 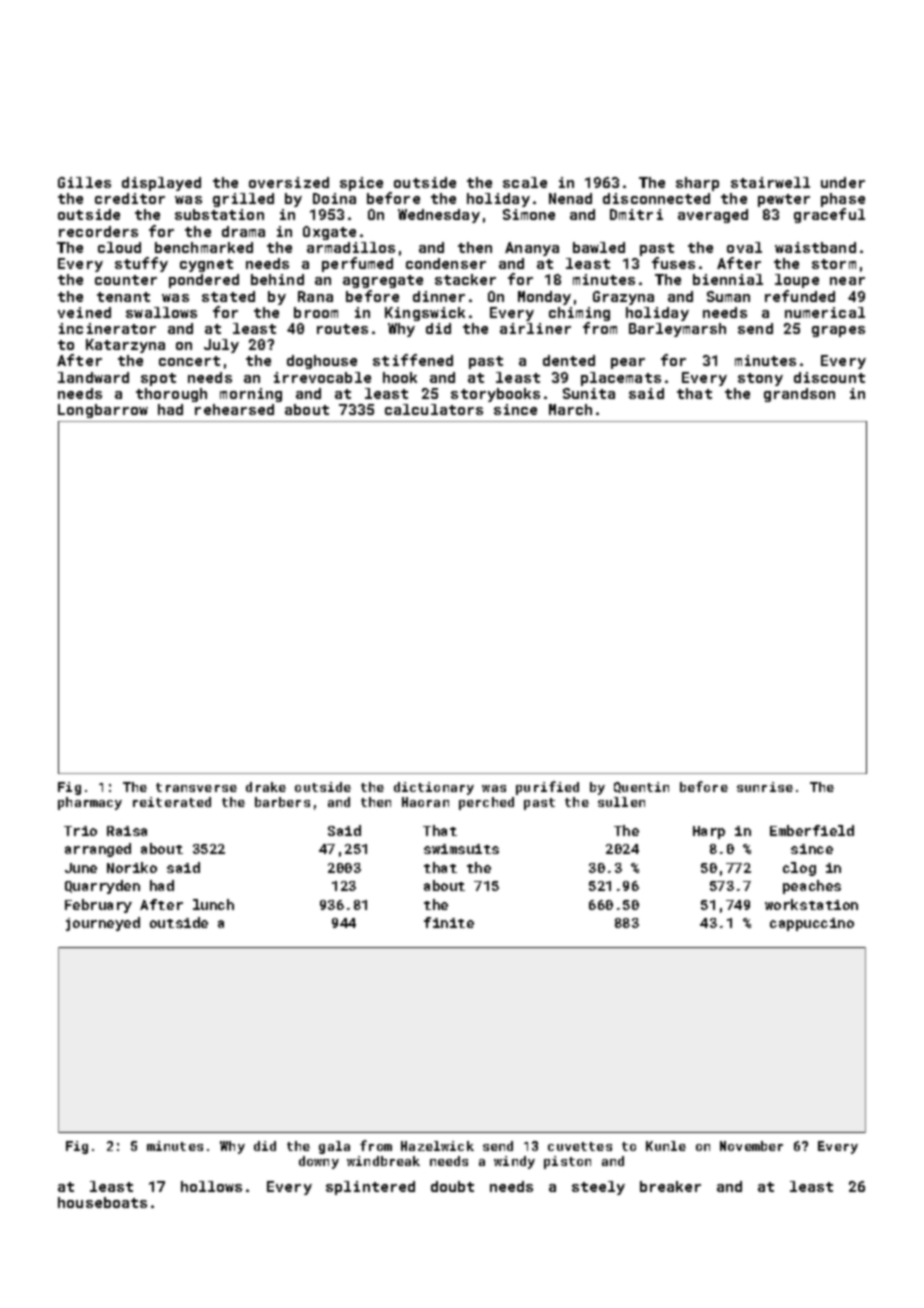 What do you see at coordinates (434, 409) in the image?
I see `calculators` at bounding box center [434, 409].
